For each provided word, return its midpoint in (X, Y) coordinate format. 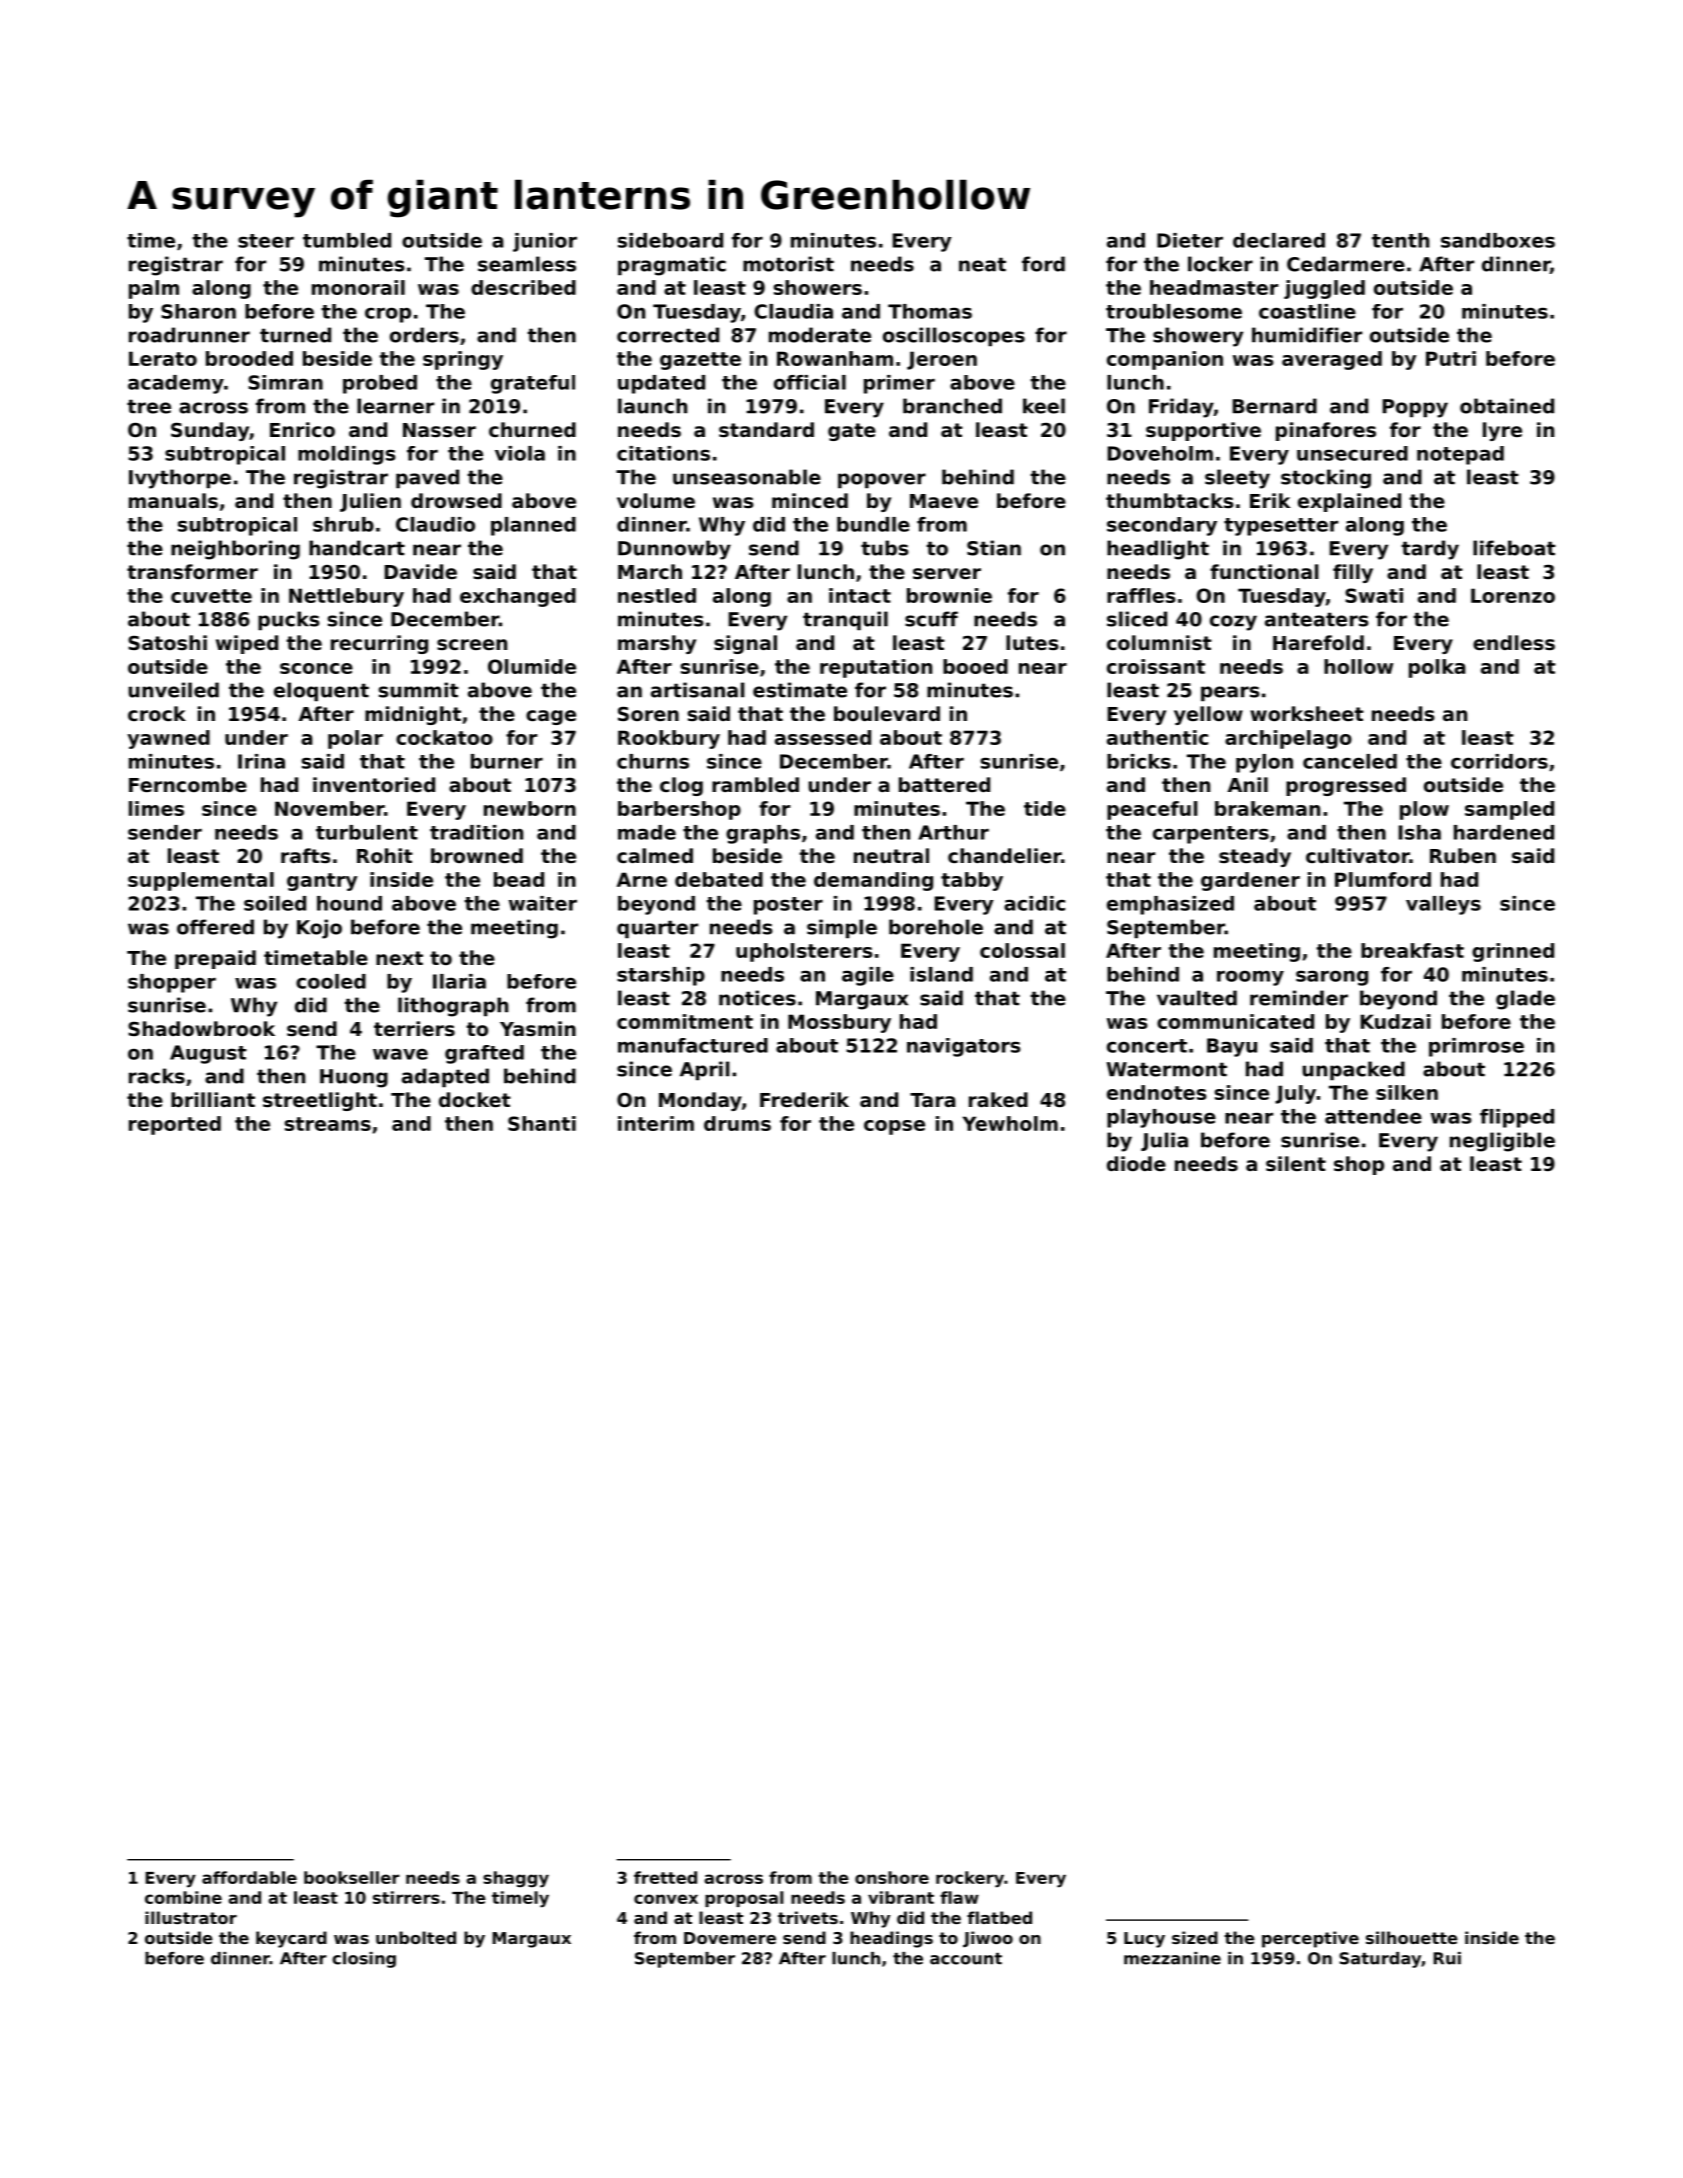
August (208, 1054)
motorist (788, 264)
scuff (931, 619)
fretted (665, 1877)
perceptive (1310, 1939)
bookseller (352, 1877)
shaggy (516, 1879)
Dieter (1190, 240)
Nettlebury (346, 597)
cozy (1233, 623)
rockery (970, 1879)
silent (1296, 1163)
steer (266, 241)
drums (737, 1123)
